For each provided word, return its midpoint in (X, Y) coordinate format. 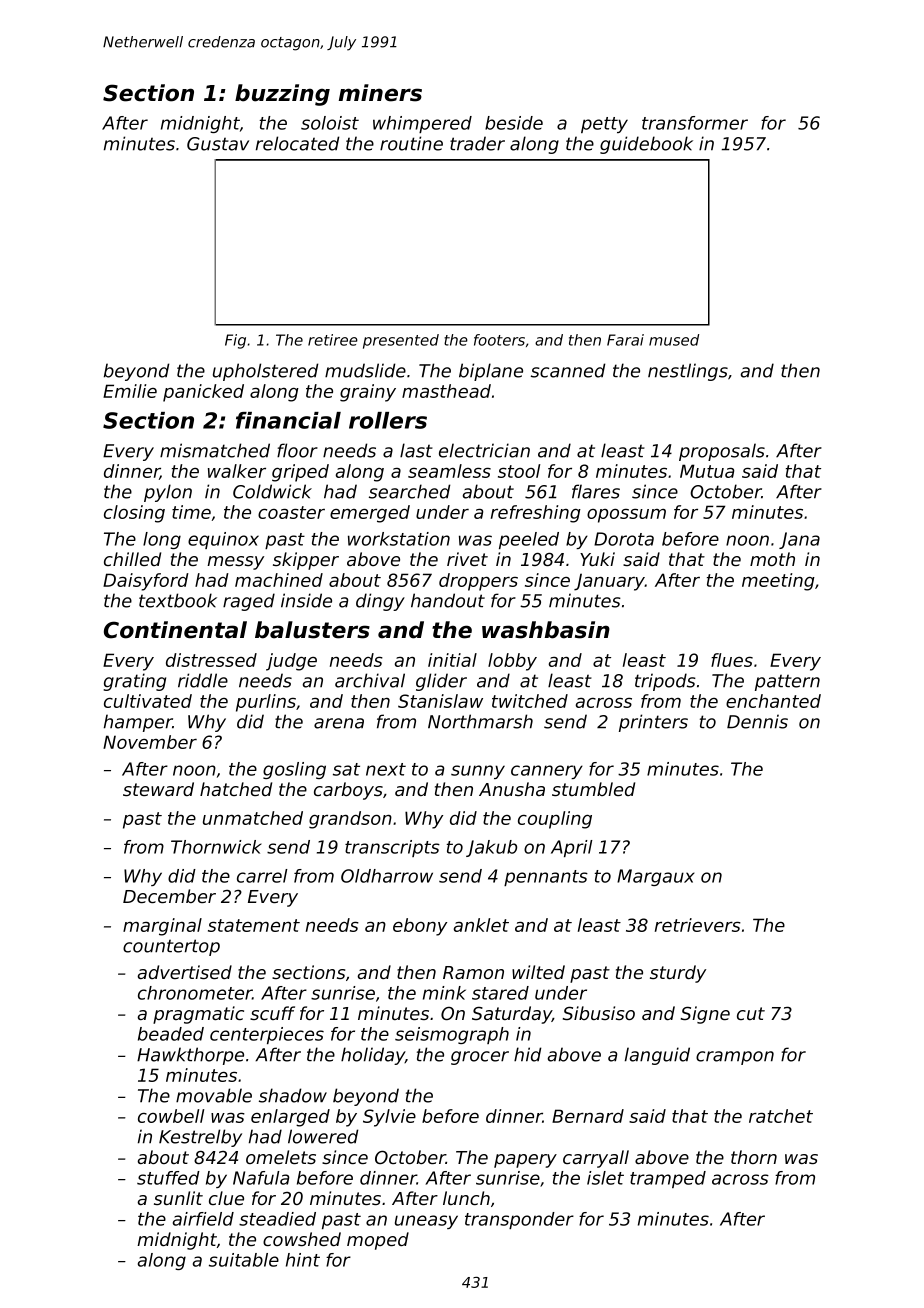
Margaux (656, 877)
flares (596, 491)
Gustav (218, 144)
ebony (420, 927)
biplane (491, 372)
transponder (519, 1220)
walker (237, 471)
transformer (695, 123)
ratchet (781, 1116)
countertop (171, 947)
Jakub (491, 848)
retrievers (698, 925)
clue (226, 1198)
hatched (236, 789)
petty (604, 125)
